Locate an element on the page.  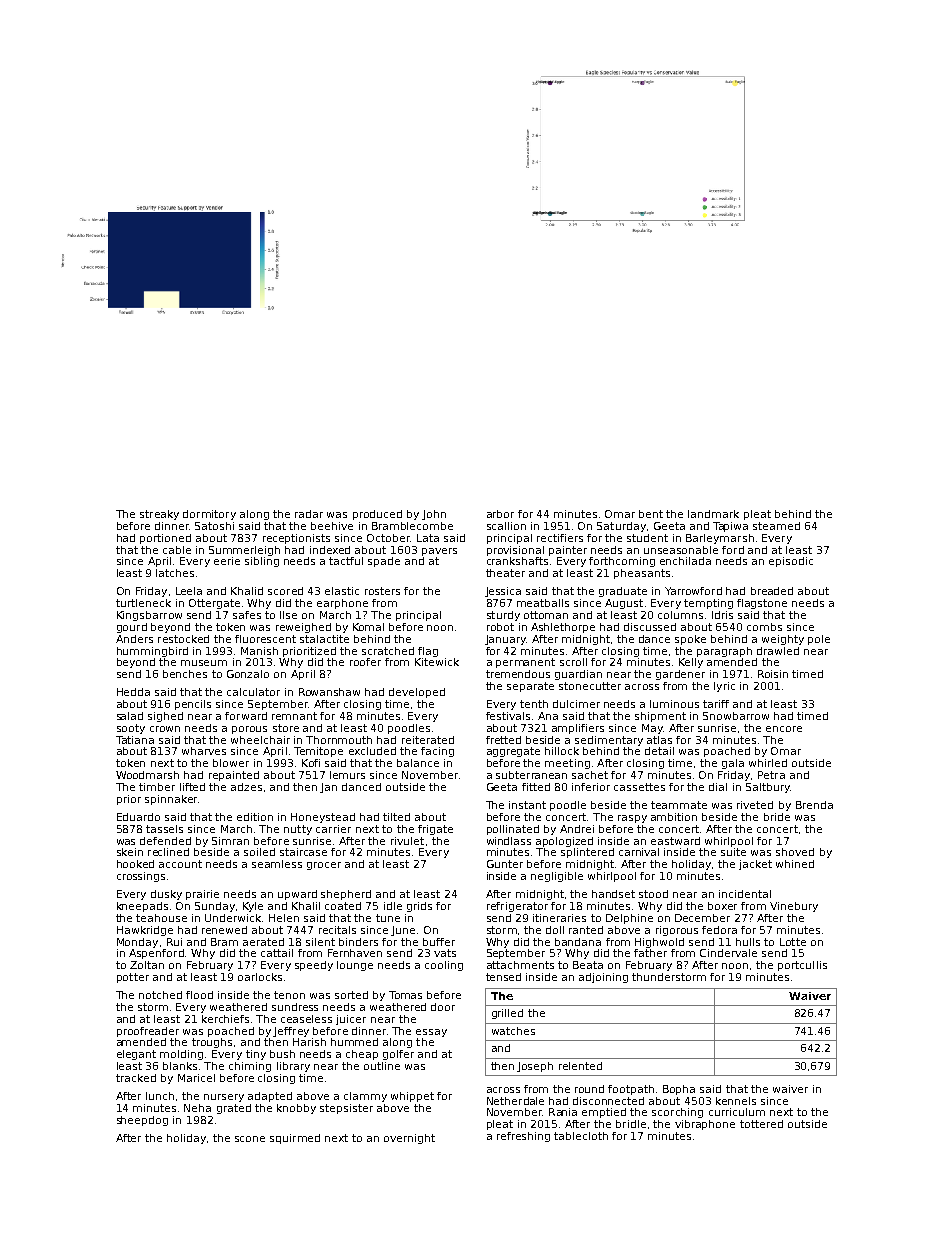
radar is located at coordinates (309, 514).
